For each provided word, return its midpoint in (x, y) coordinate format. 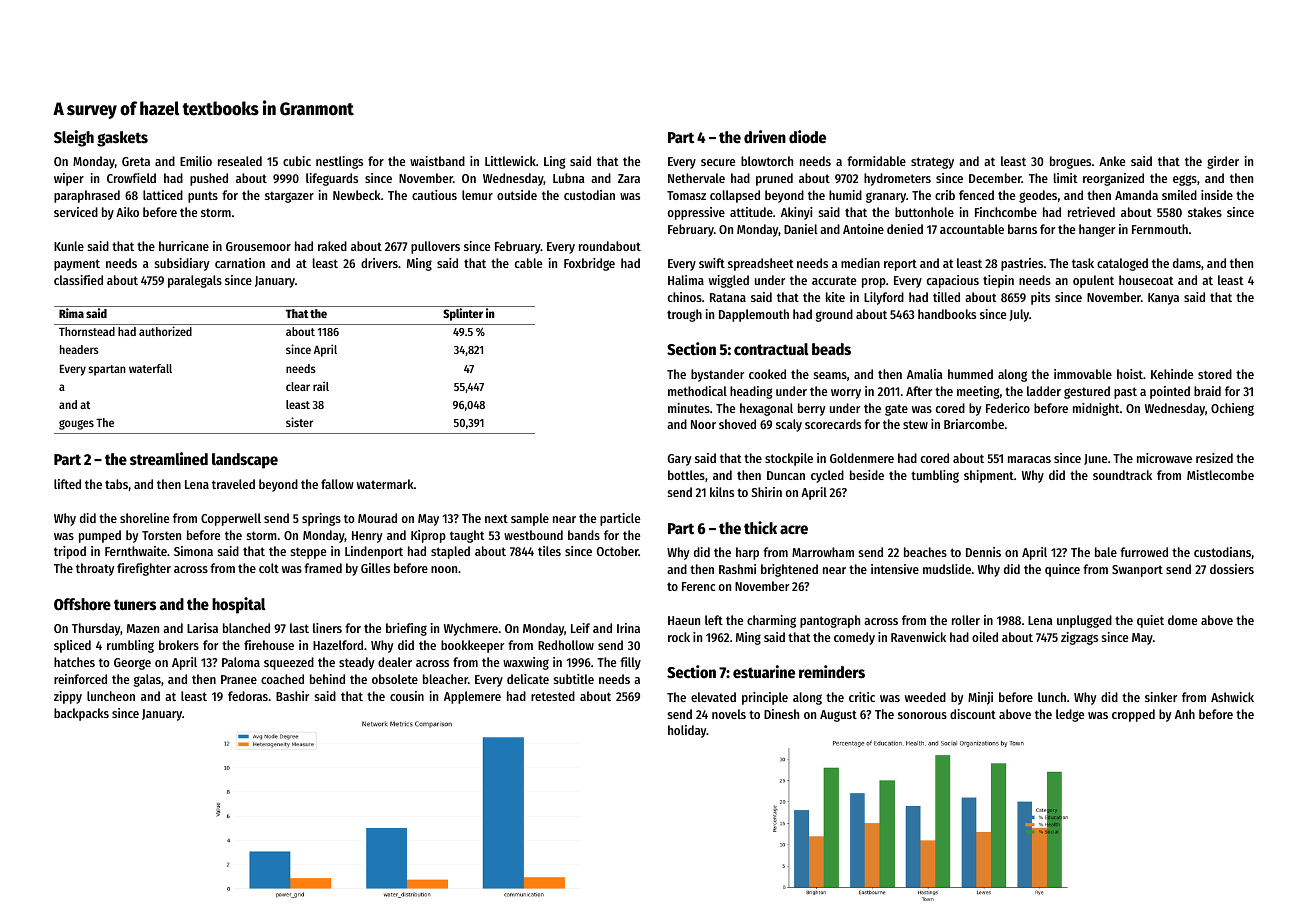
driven (765, 136)
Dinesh (781, 714)
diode (807, 137)
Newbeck (357, 195)
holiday (687, 731)
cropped (1133, 715)
